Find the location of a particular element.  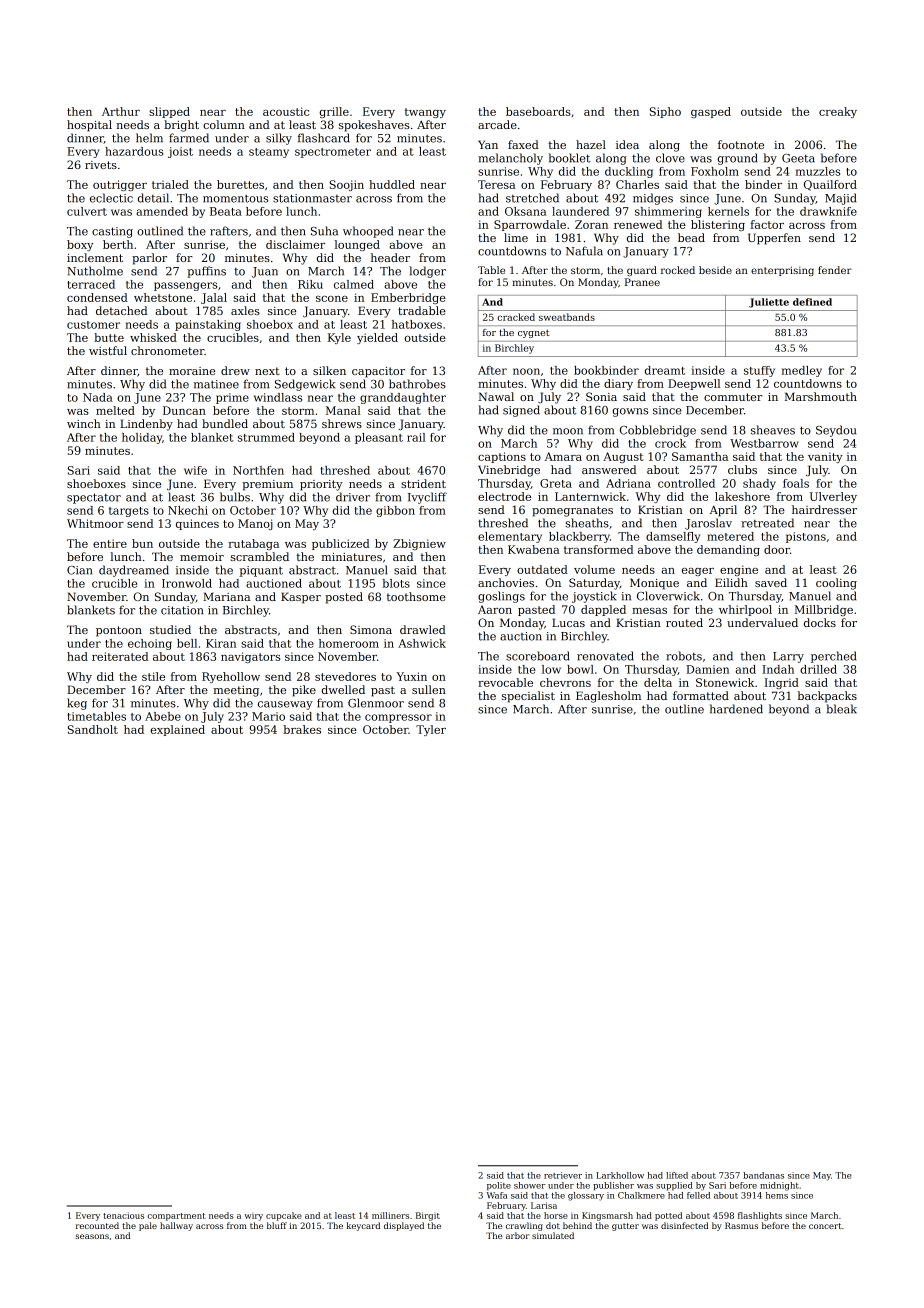

robots is located at coordinates (684, 656).
